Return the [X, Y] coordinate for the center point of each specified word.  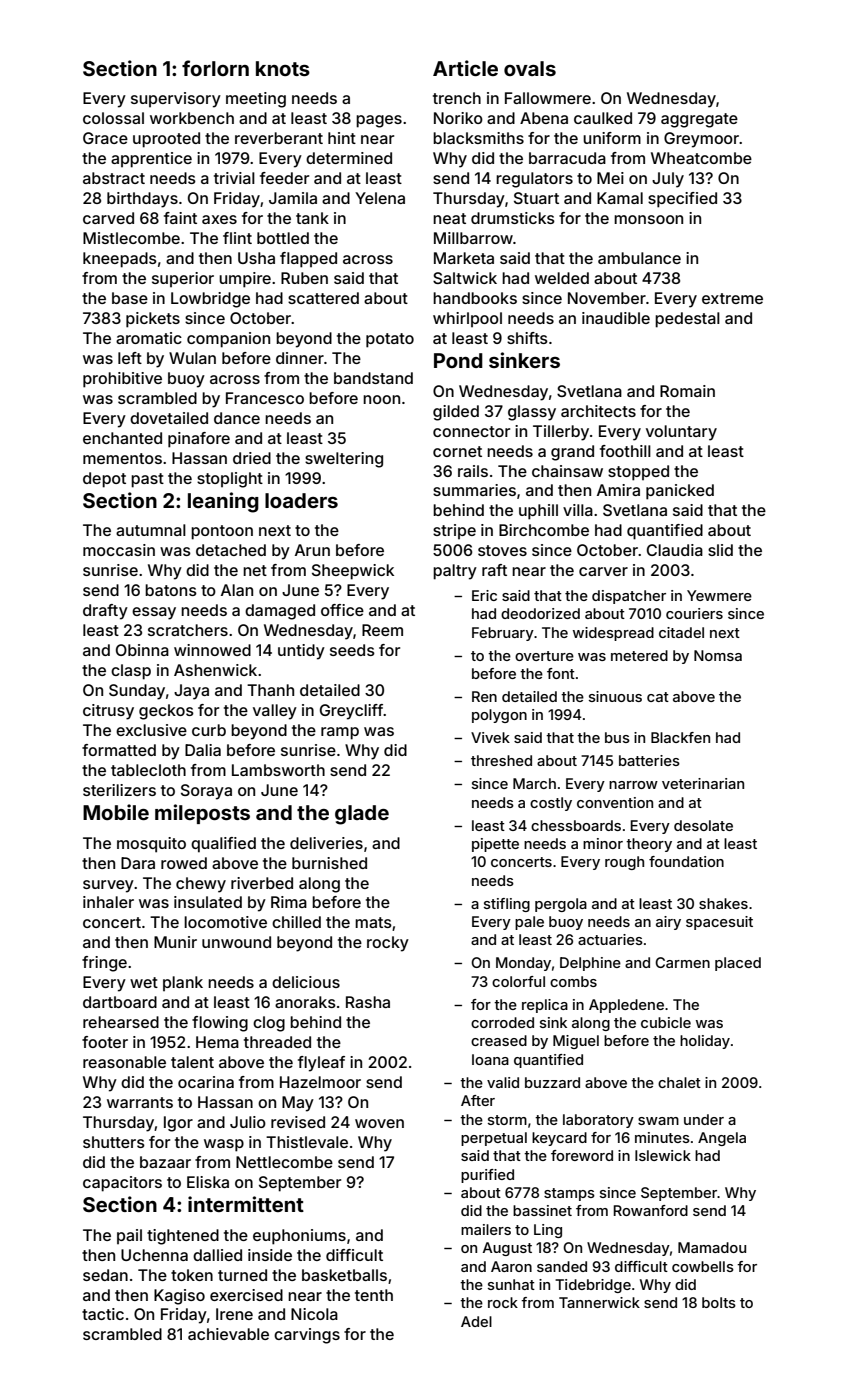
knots [283, 68]
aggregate [699, 120]
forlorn [215, 68]
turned [242, 1275]
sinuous [615, 696]
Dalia [203, 750]
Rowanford [651, 1210]
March [534, 783]
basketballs [344, 1275]
